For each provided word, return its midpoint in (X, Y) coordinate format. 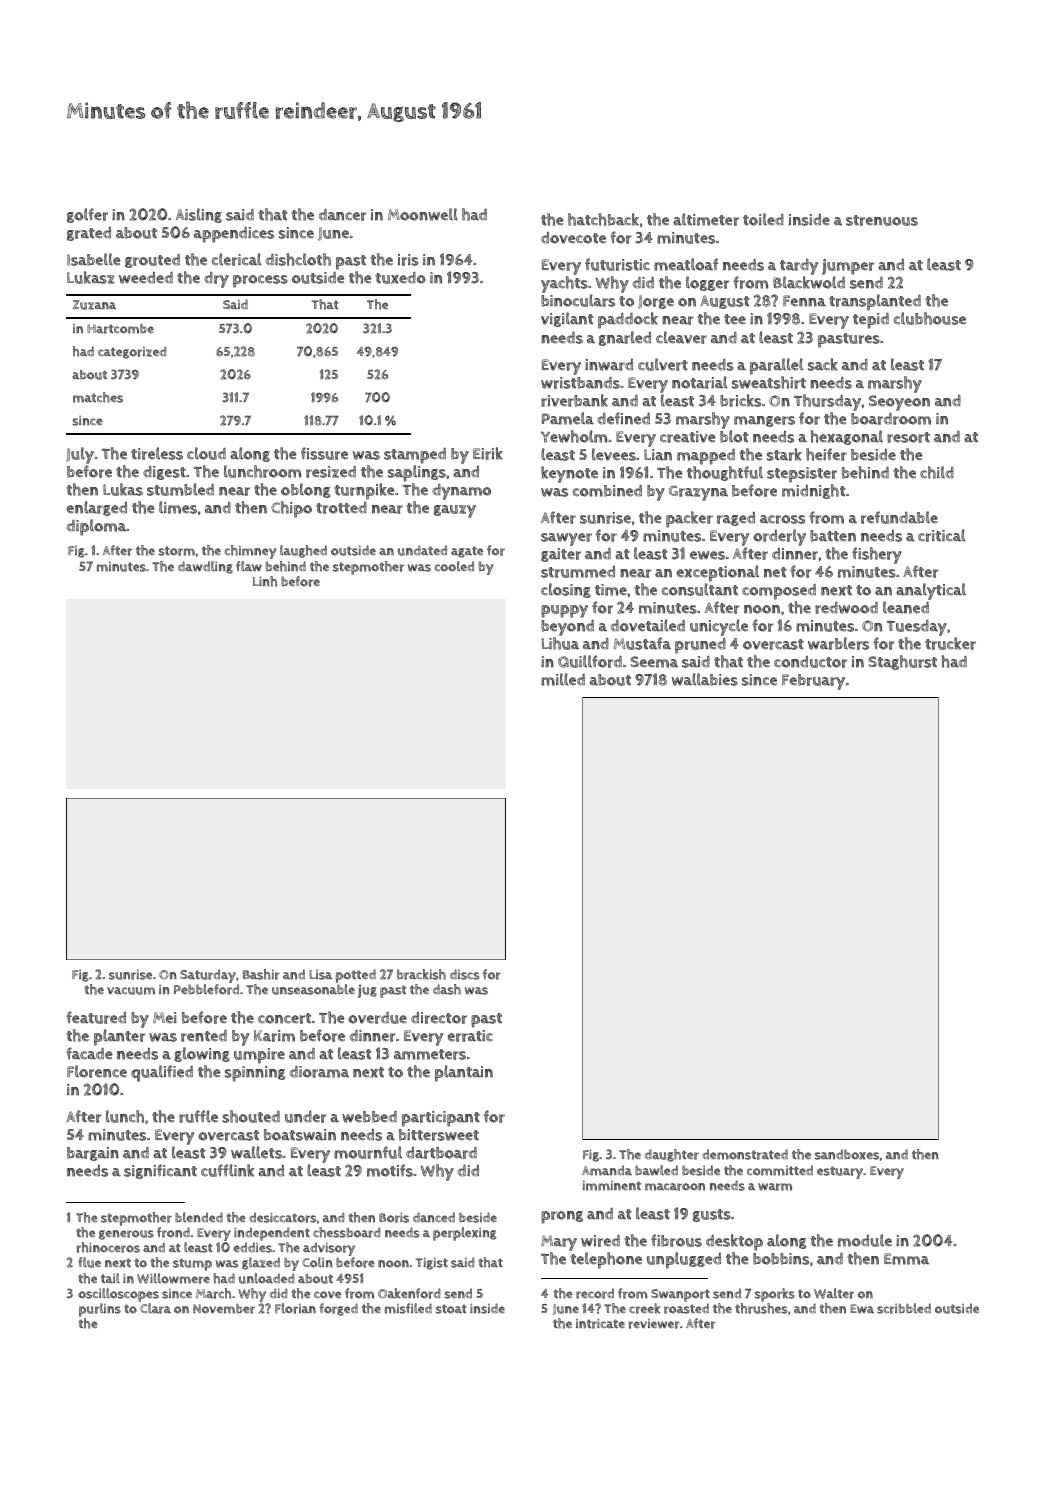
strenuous (882, 220)
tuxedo (400, 278)
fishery (877, 555)
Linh (265, 581)
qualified (162, 1073)
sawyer (566, 539)
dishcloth (298, 259)
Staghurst (902, 662)
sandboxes (847, 1154)
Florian (295, 1308)
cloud (206, 453)
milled (563, 679)
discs (465, 974)
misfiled (408, 1308)
